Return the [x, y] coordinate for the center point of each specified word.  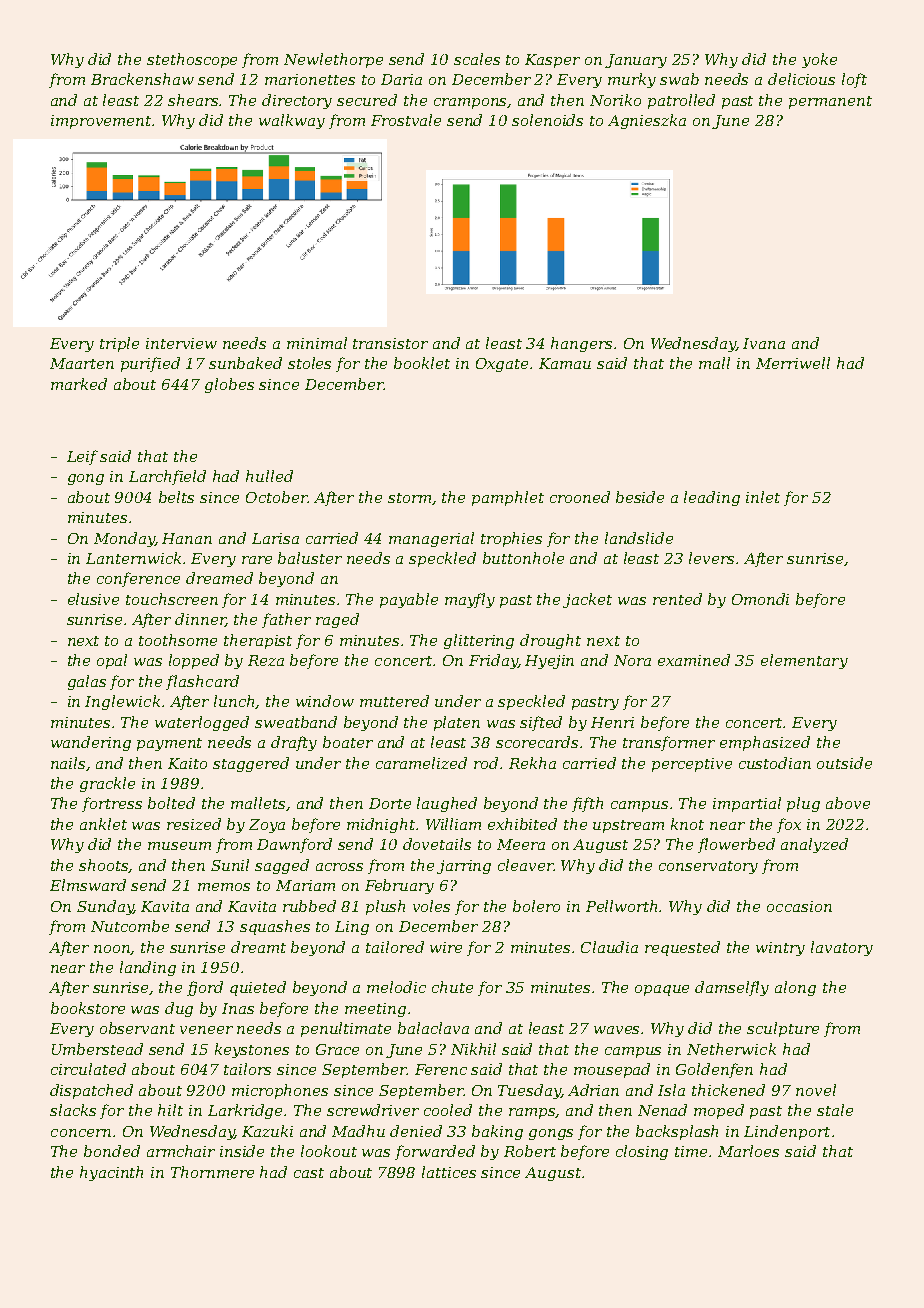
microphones [280, 1091]
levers [711, 558]
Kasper [552, 61]
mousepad [612, 1070]
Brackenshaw [142, 79]
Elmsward [88, 885]
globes [229, 385]
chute [452, 987]
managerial [431, 539]
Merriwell [793, 363]
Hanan [187, 538]
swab [679, 79]
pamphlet [508, 498]
